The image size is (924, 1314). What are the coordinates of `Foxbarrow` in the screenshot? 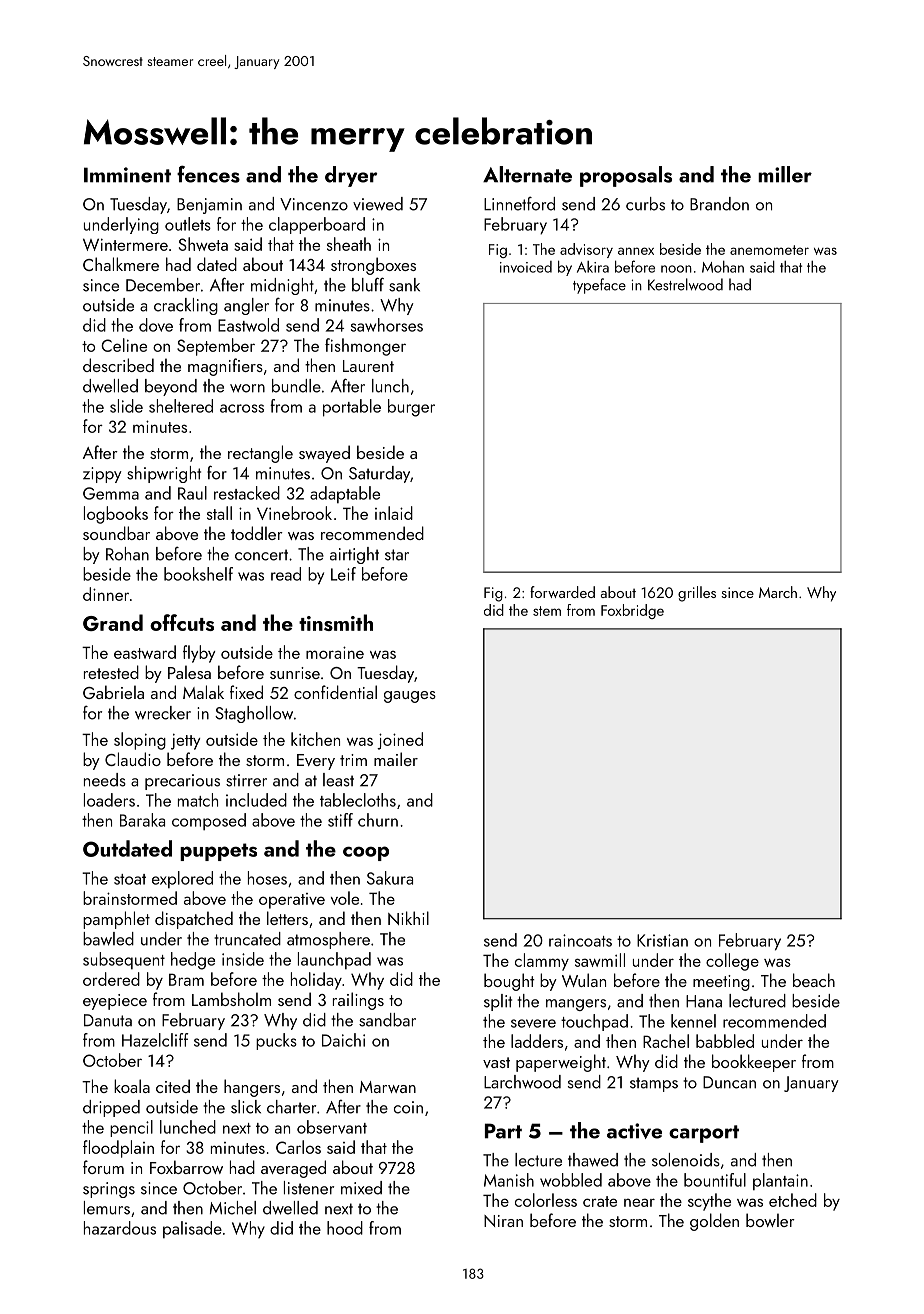 It's located at (186, 1167).
